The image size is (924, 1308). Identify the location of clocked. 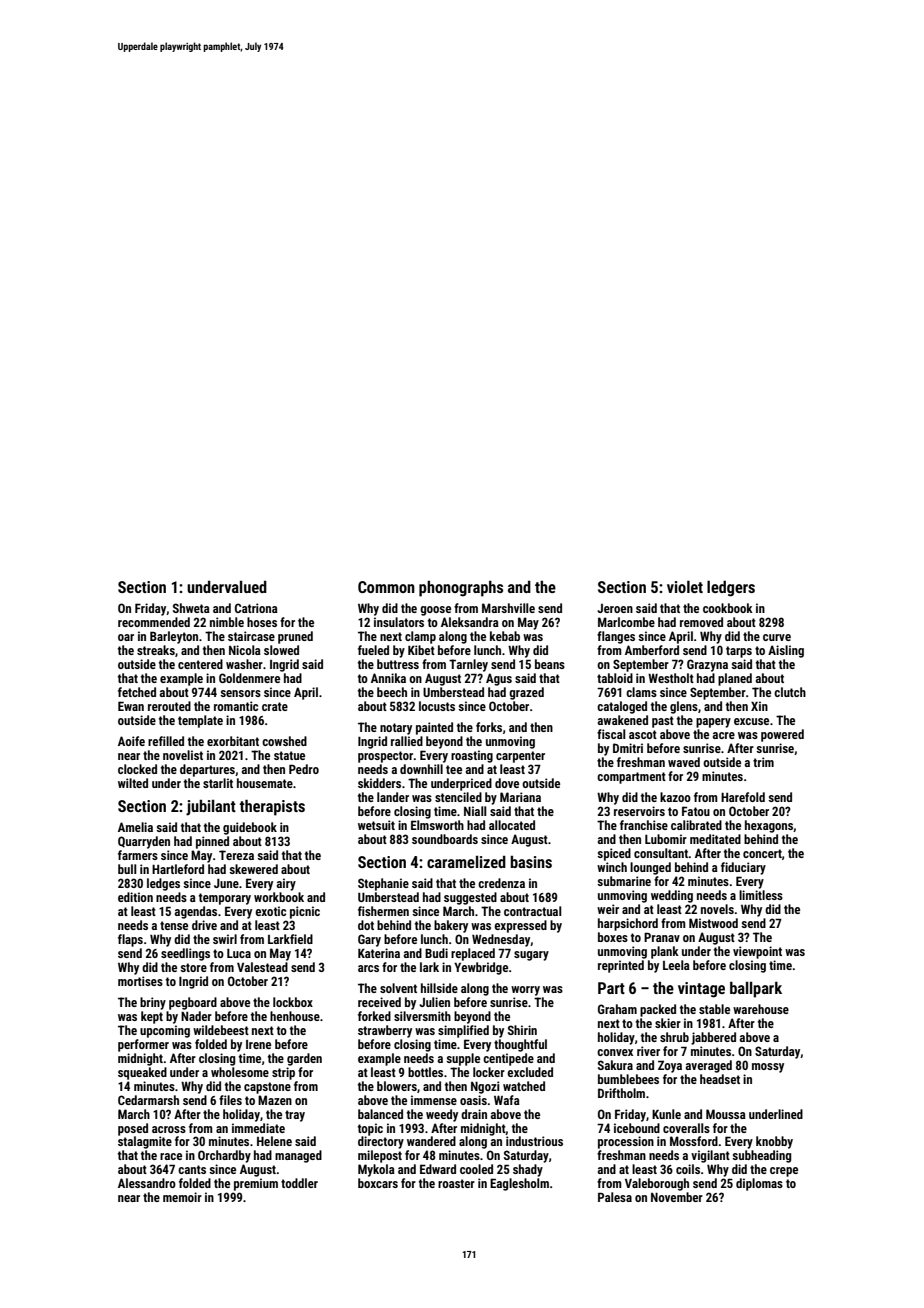
(137, 769).
